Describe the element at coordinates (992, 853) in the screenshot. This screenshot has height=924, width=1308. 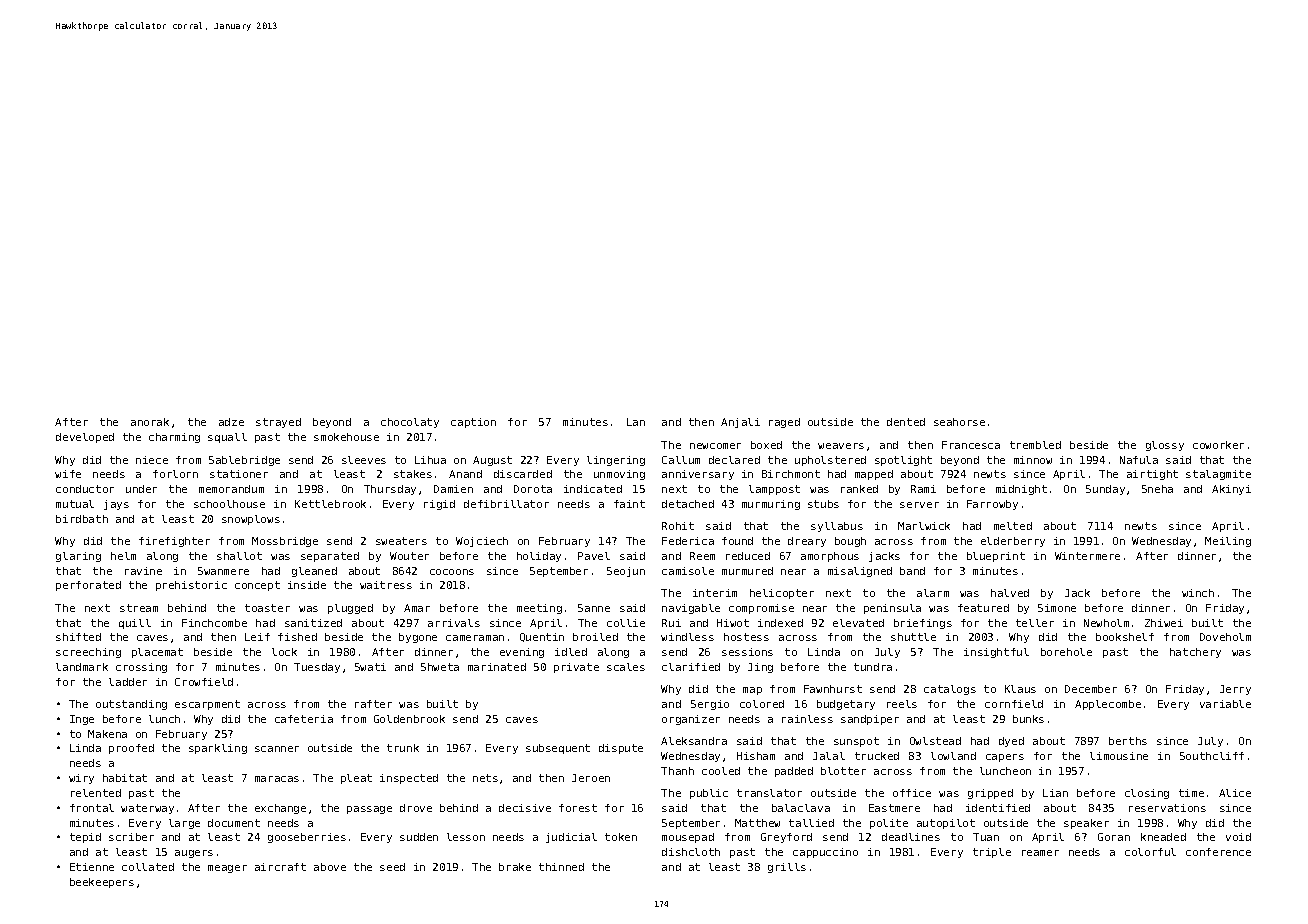
I see `triple` at that location.
